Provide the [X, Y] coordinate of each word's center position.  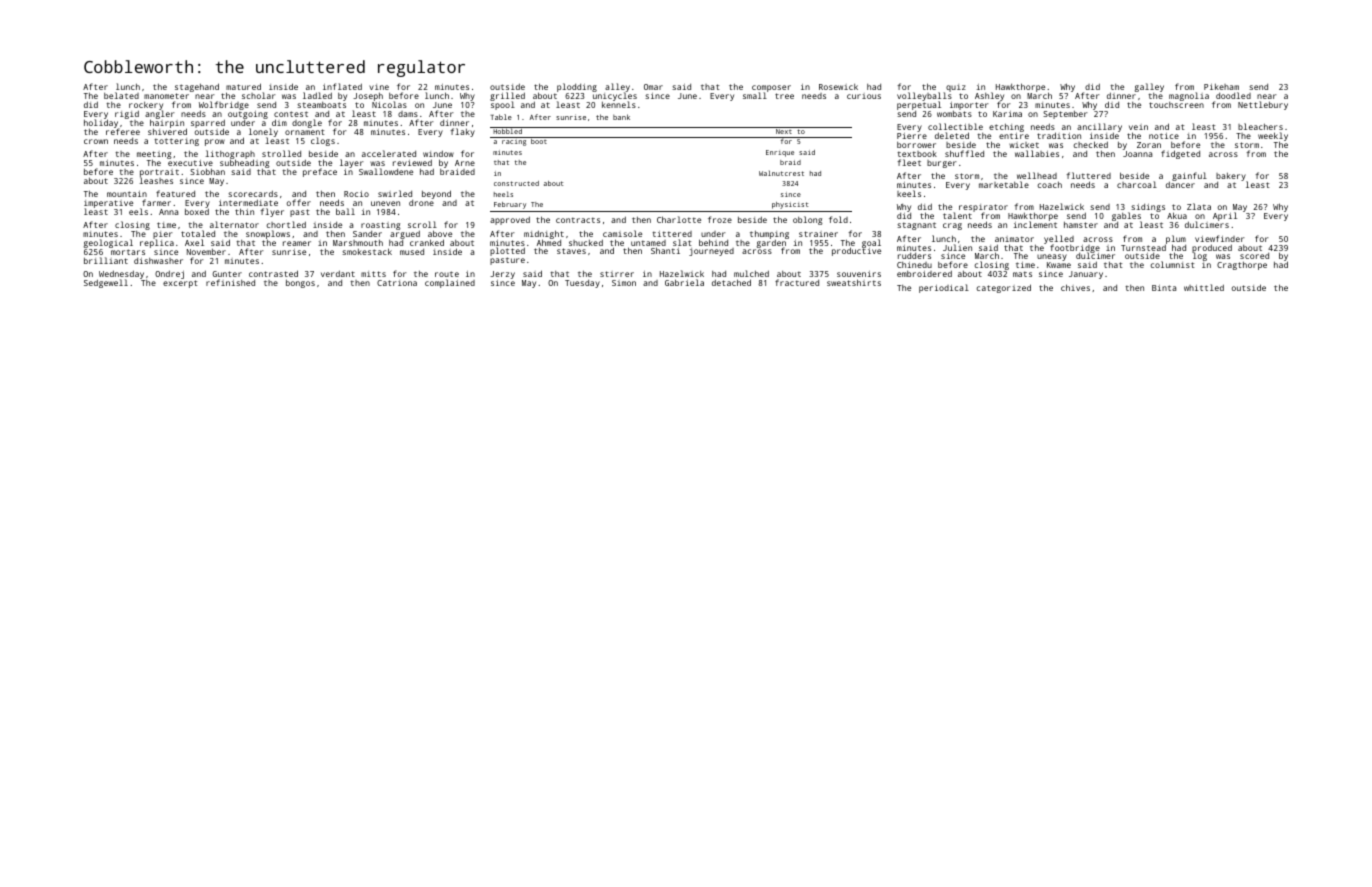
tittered [672, 234]
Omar [653, 87]
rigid [127, 115]
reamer [297, 243]
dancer [1180, 185]
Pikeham [1221, 87]
